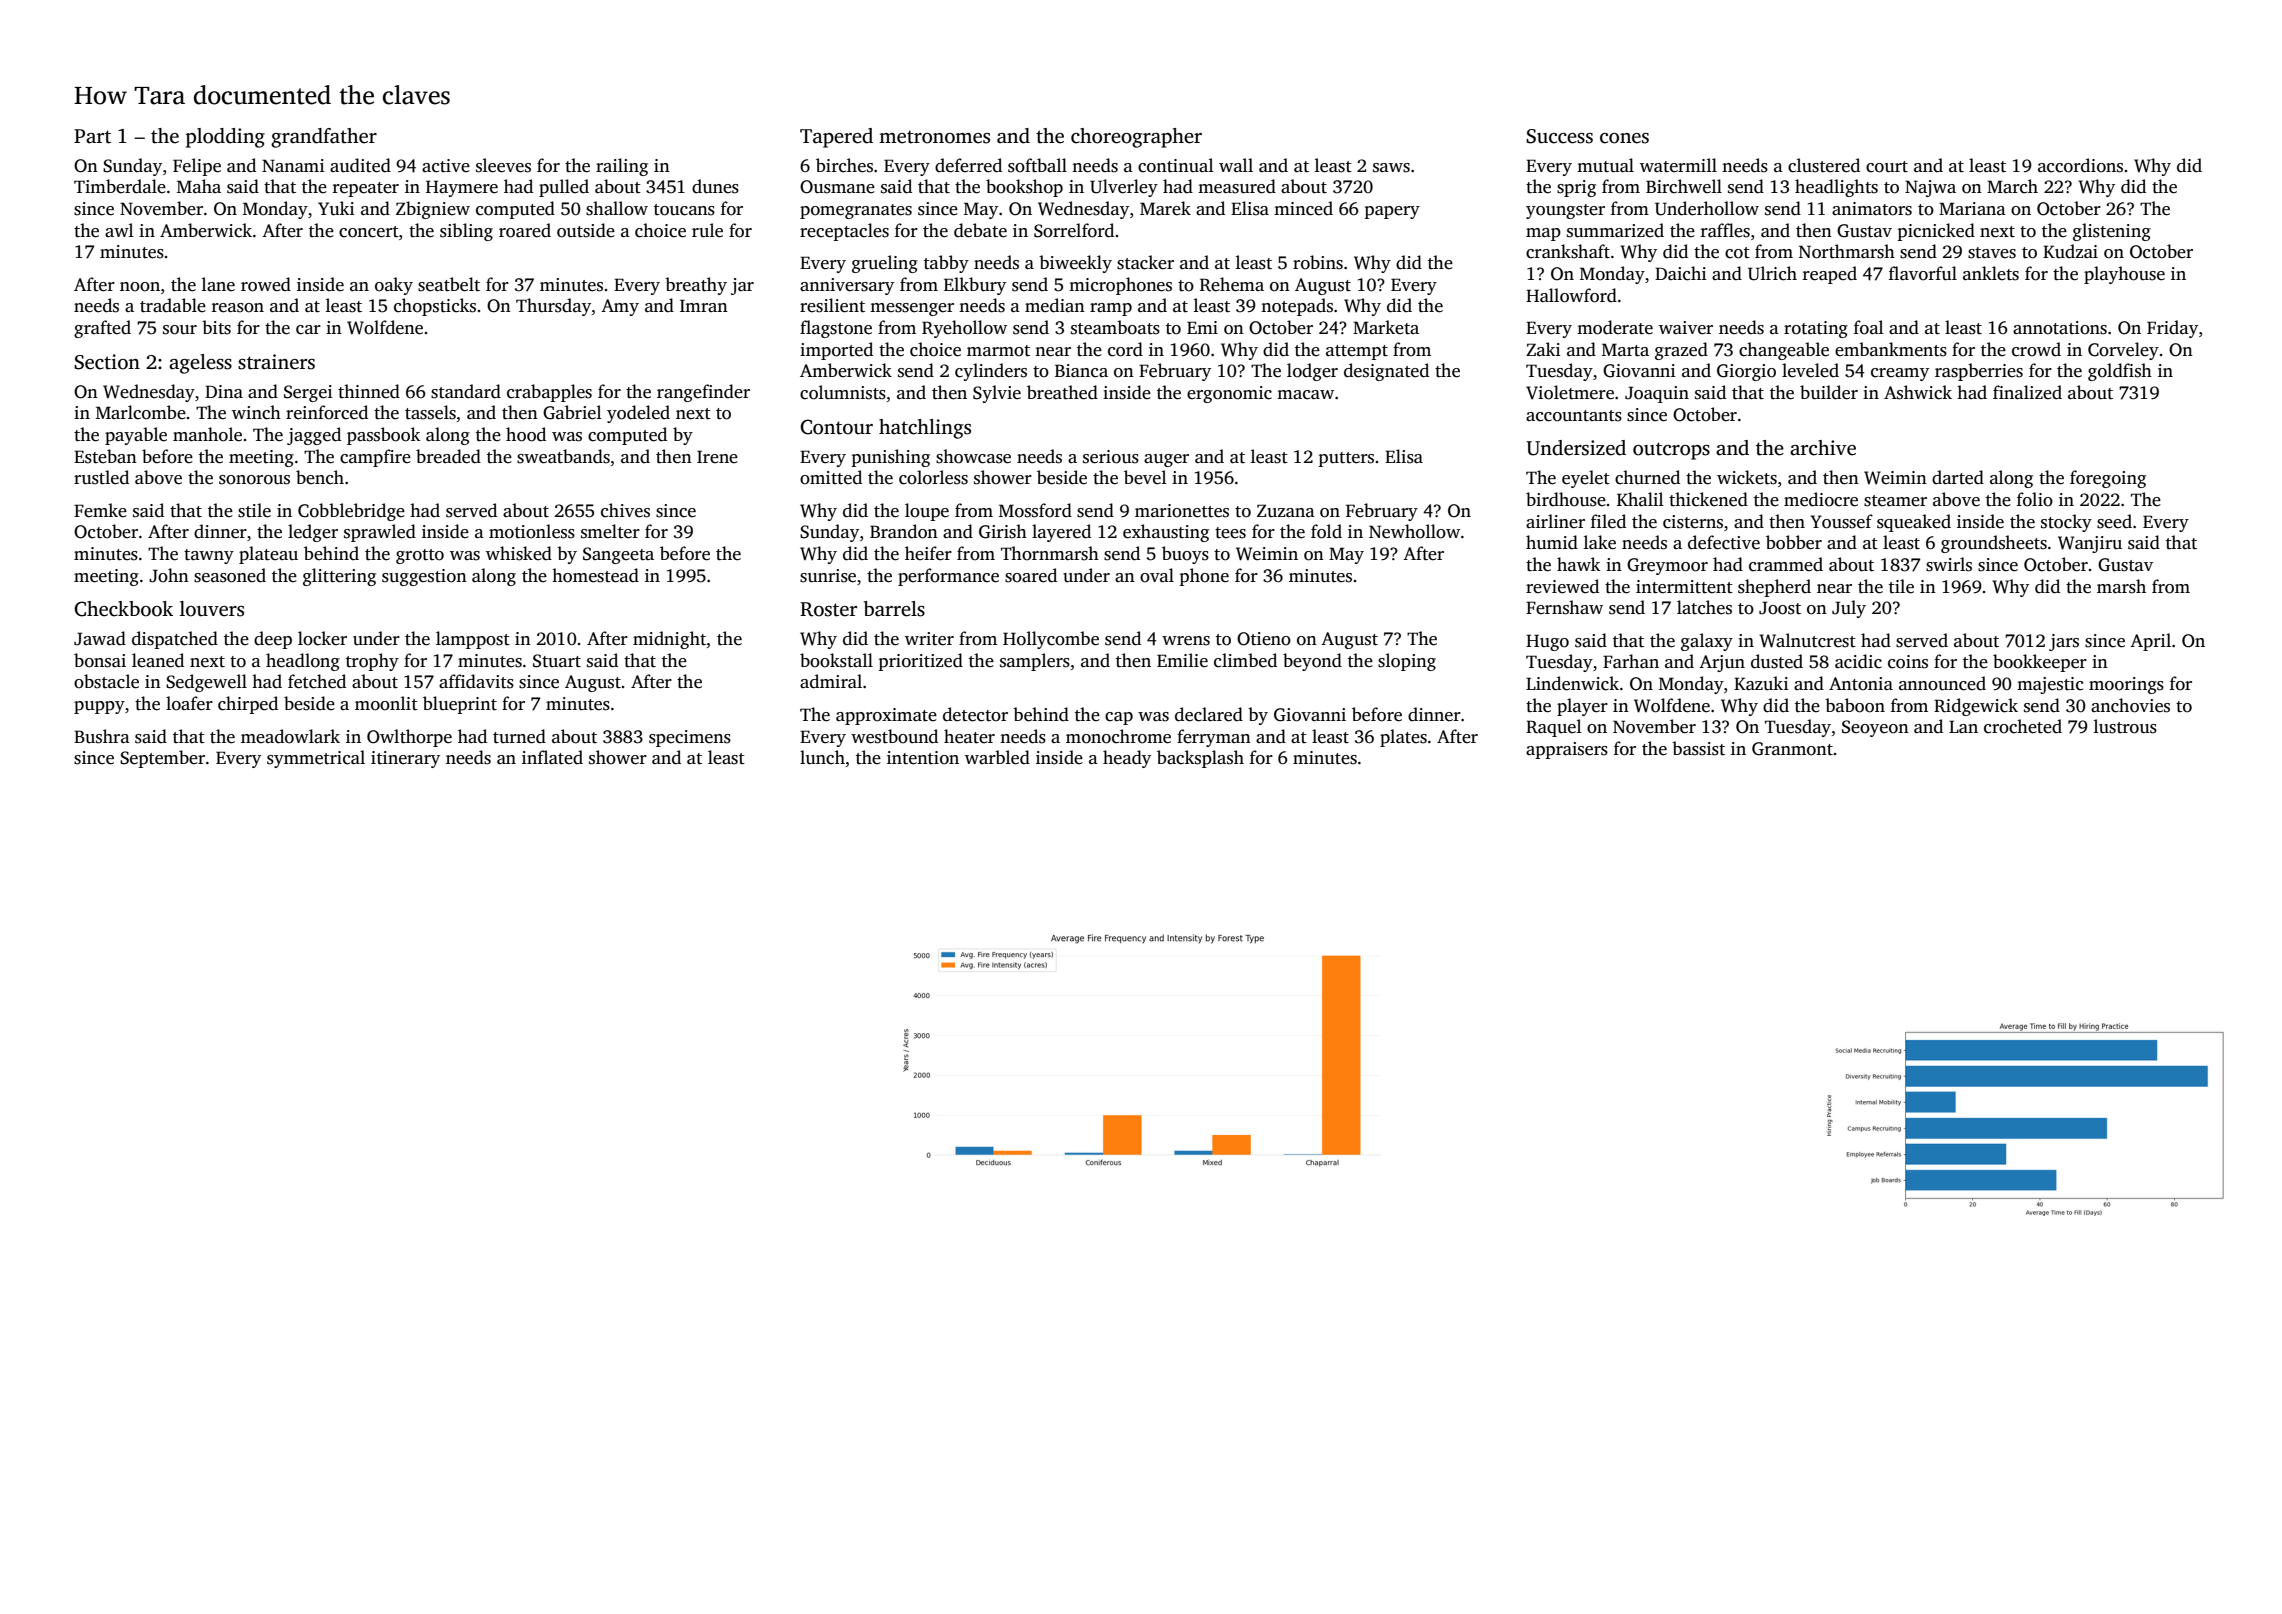 The image size is (2282, 1614). I want to click on loafer, so click(189, 703).
